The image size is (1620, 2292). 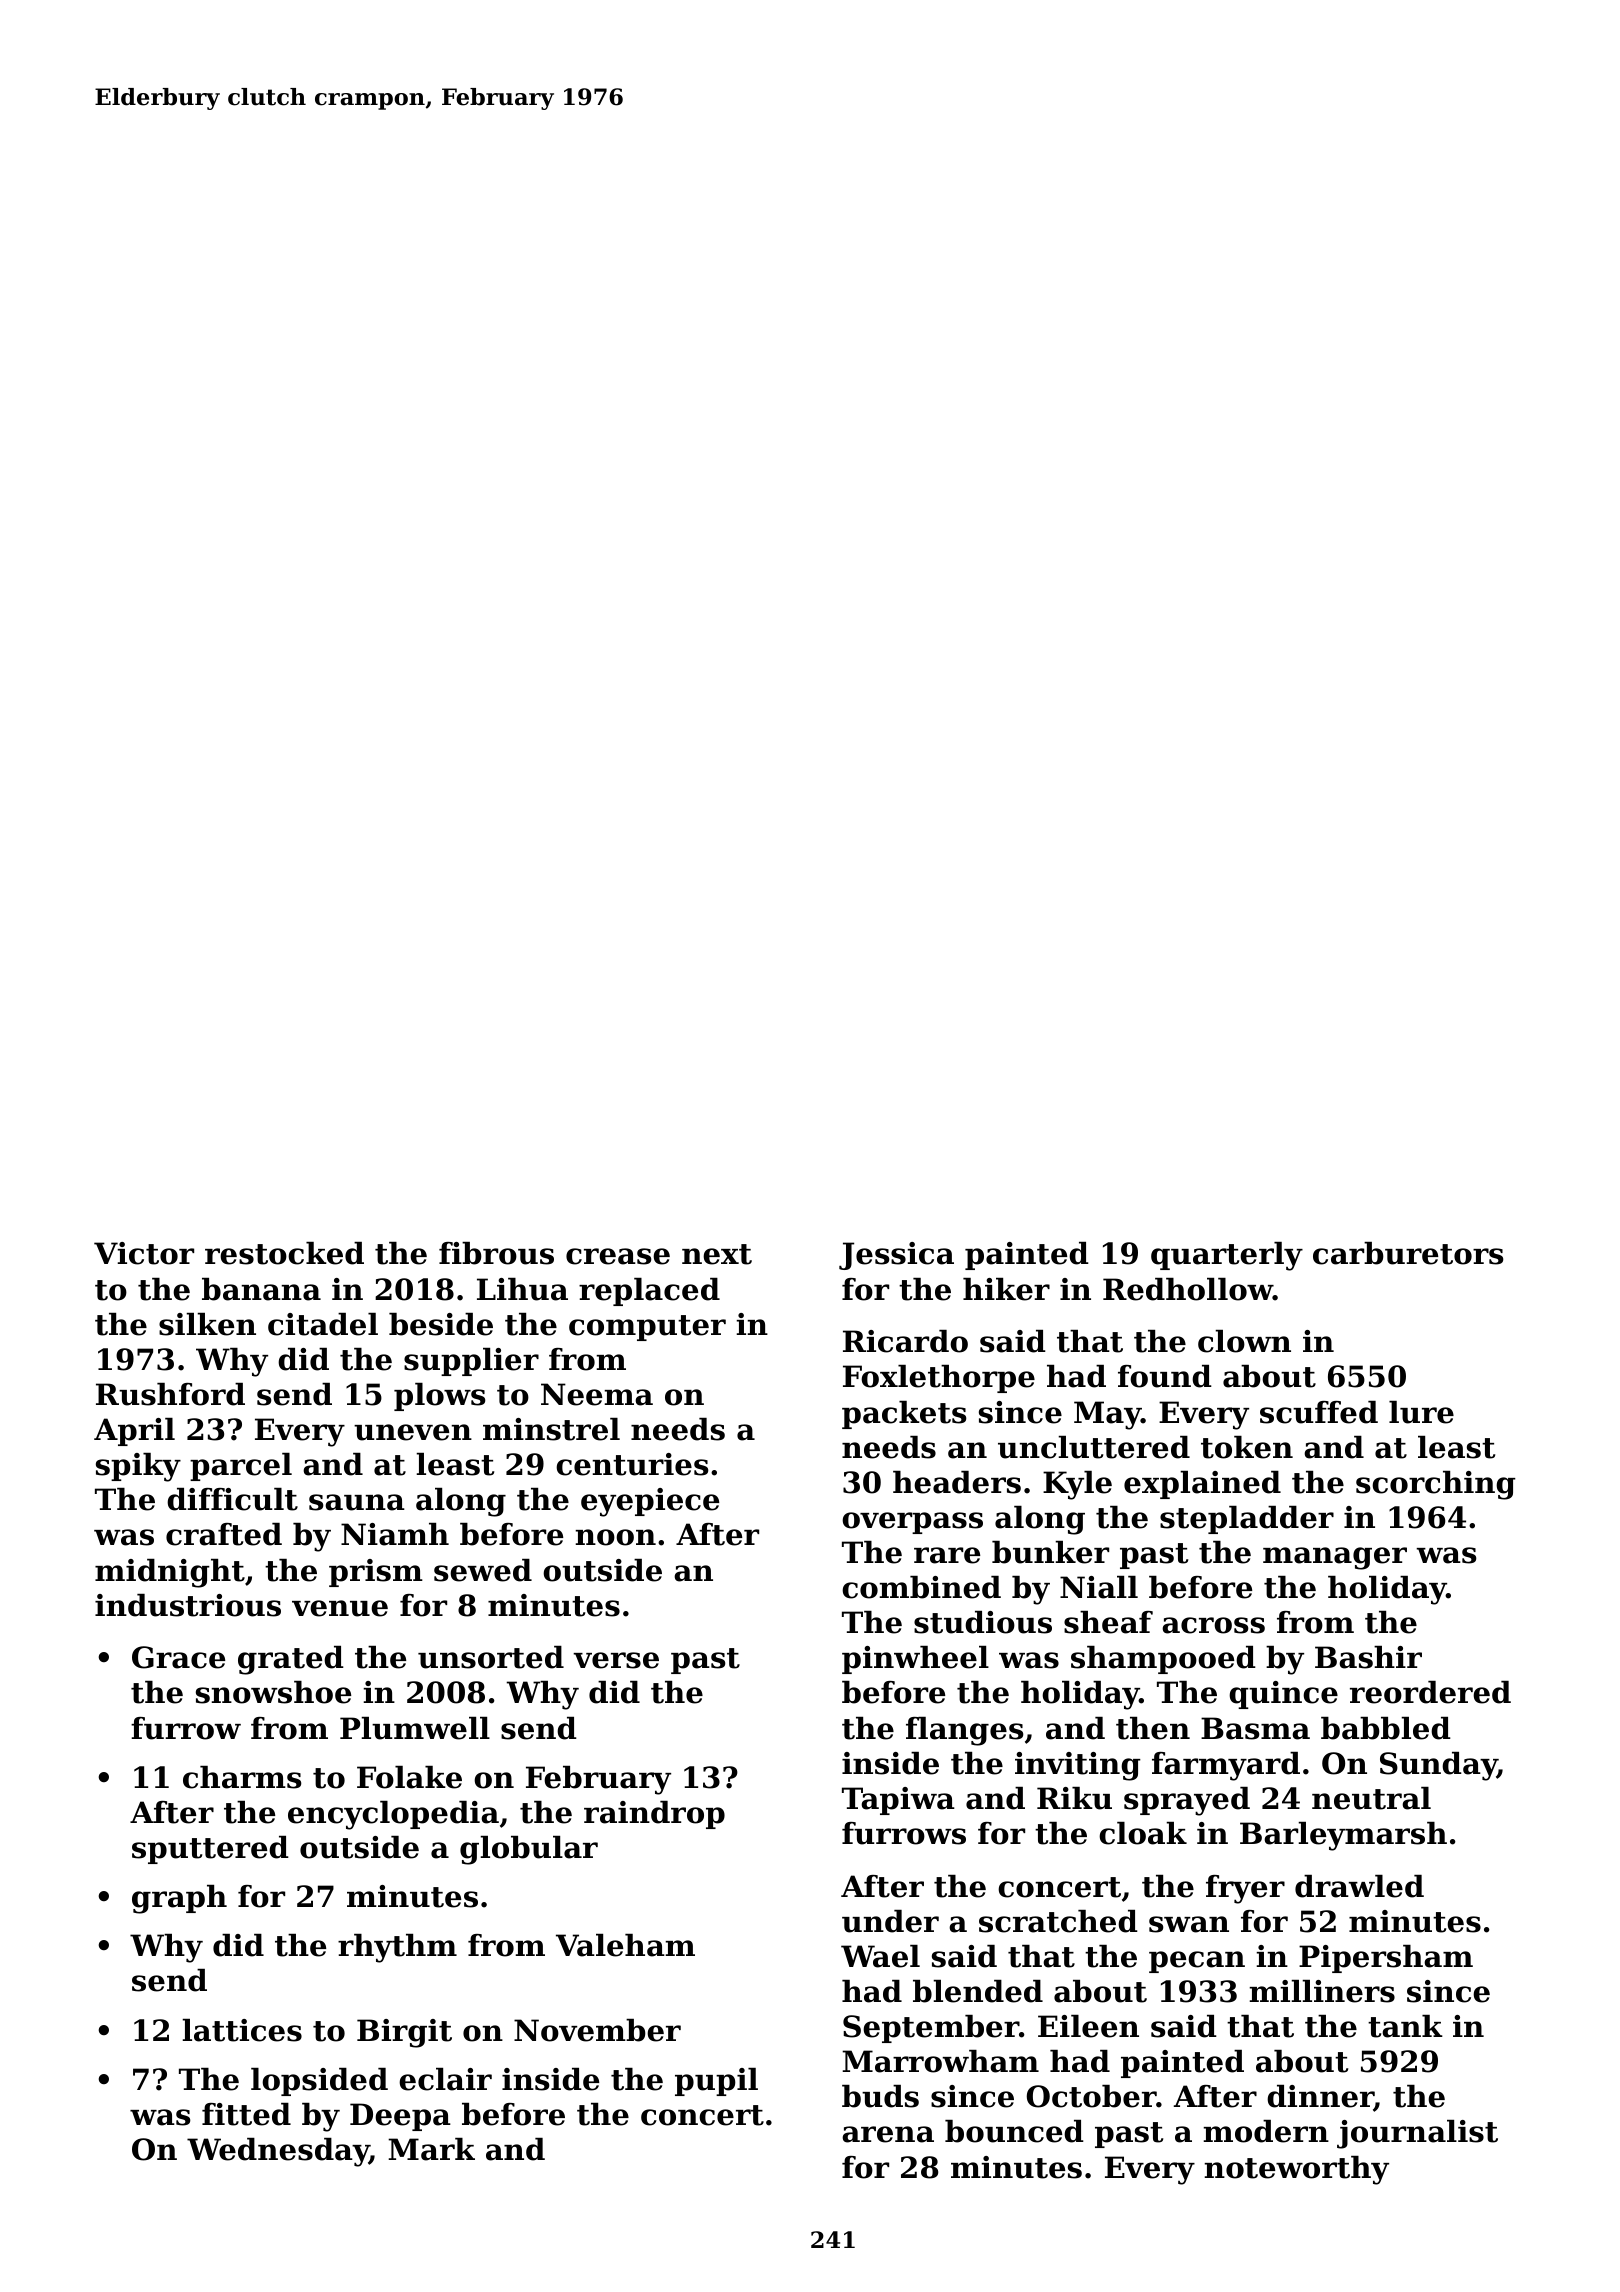 I want to click on quarterly, so click(x=1227, y=1256).
